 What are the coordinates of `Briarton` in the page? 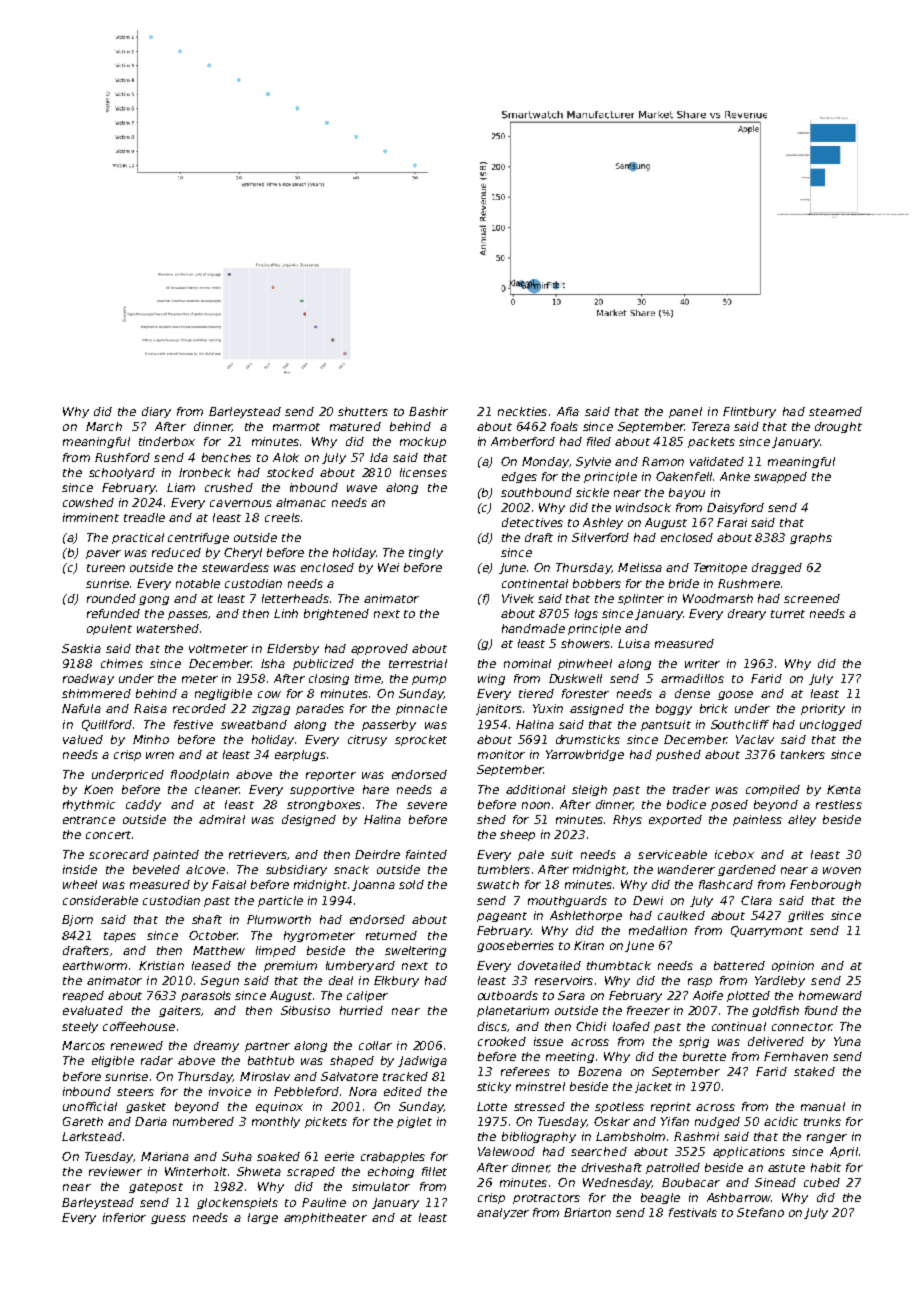 It's located at (587, 1212).
